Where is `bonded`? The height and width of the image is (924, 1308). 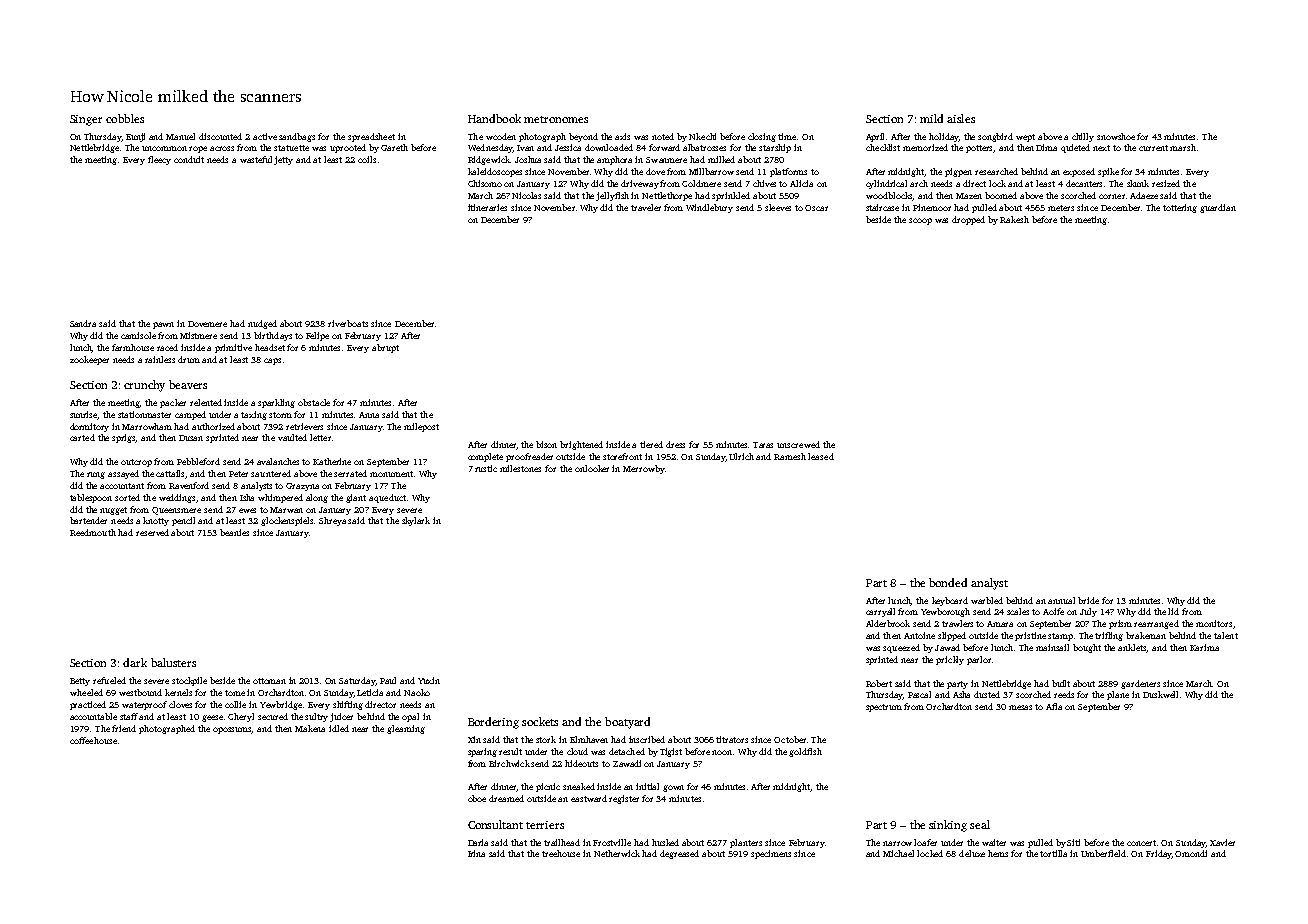
bonded is located at coordinates (948, 582).
